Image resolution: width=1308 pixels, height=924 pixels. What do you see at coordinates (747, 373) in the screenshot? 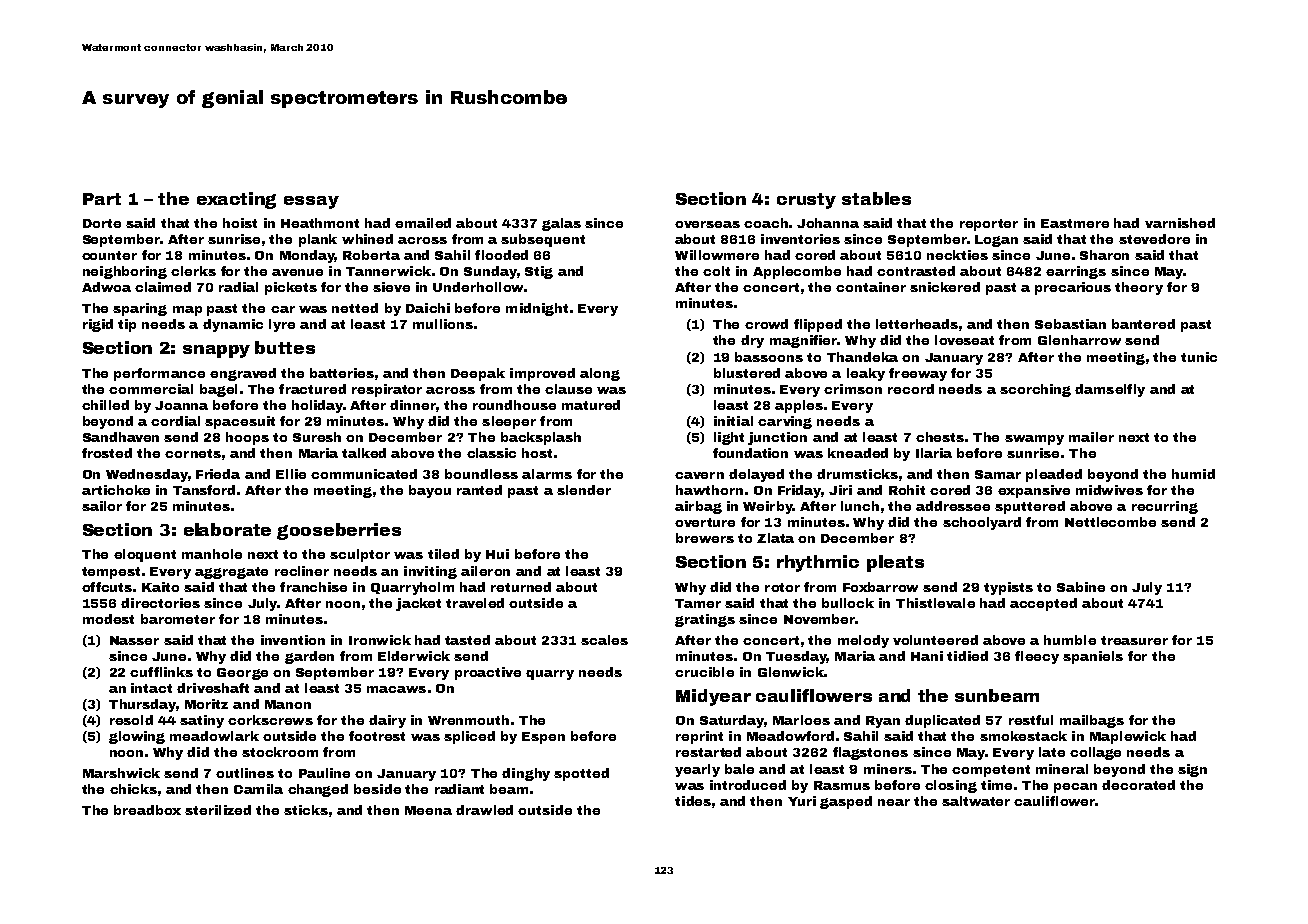
I see `blustered` at bounding box center [747, 373].
